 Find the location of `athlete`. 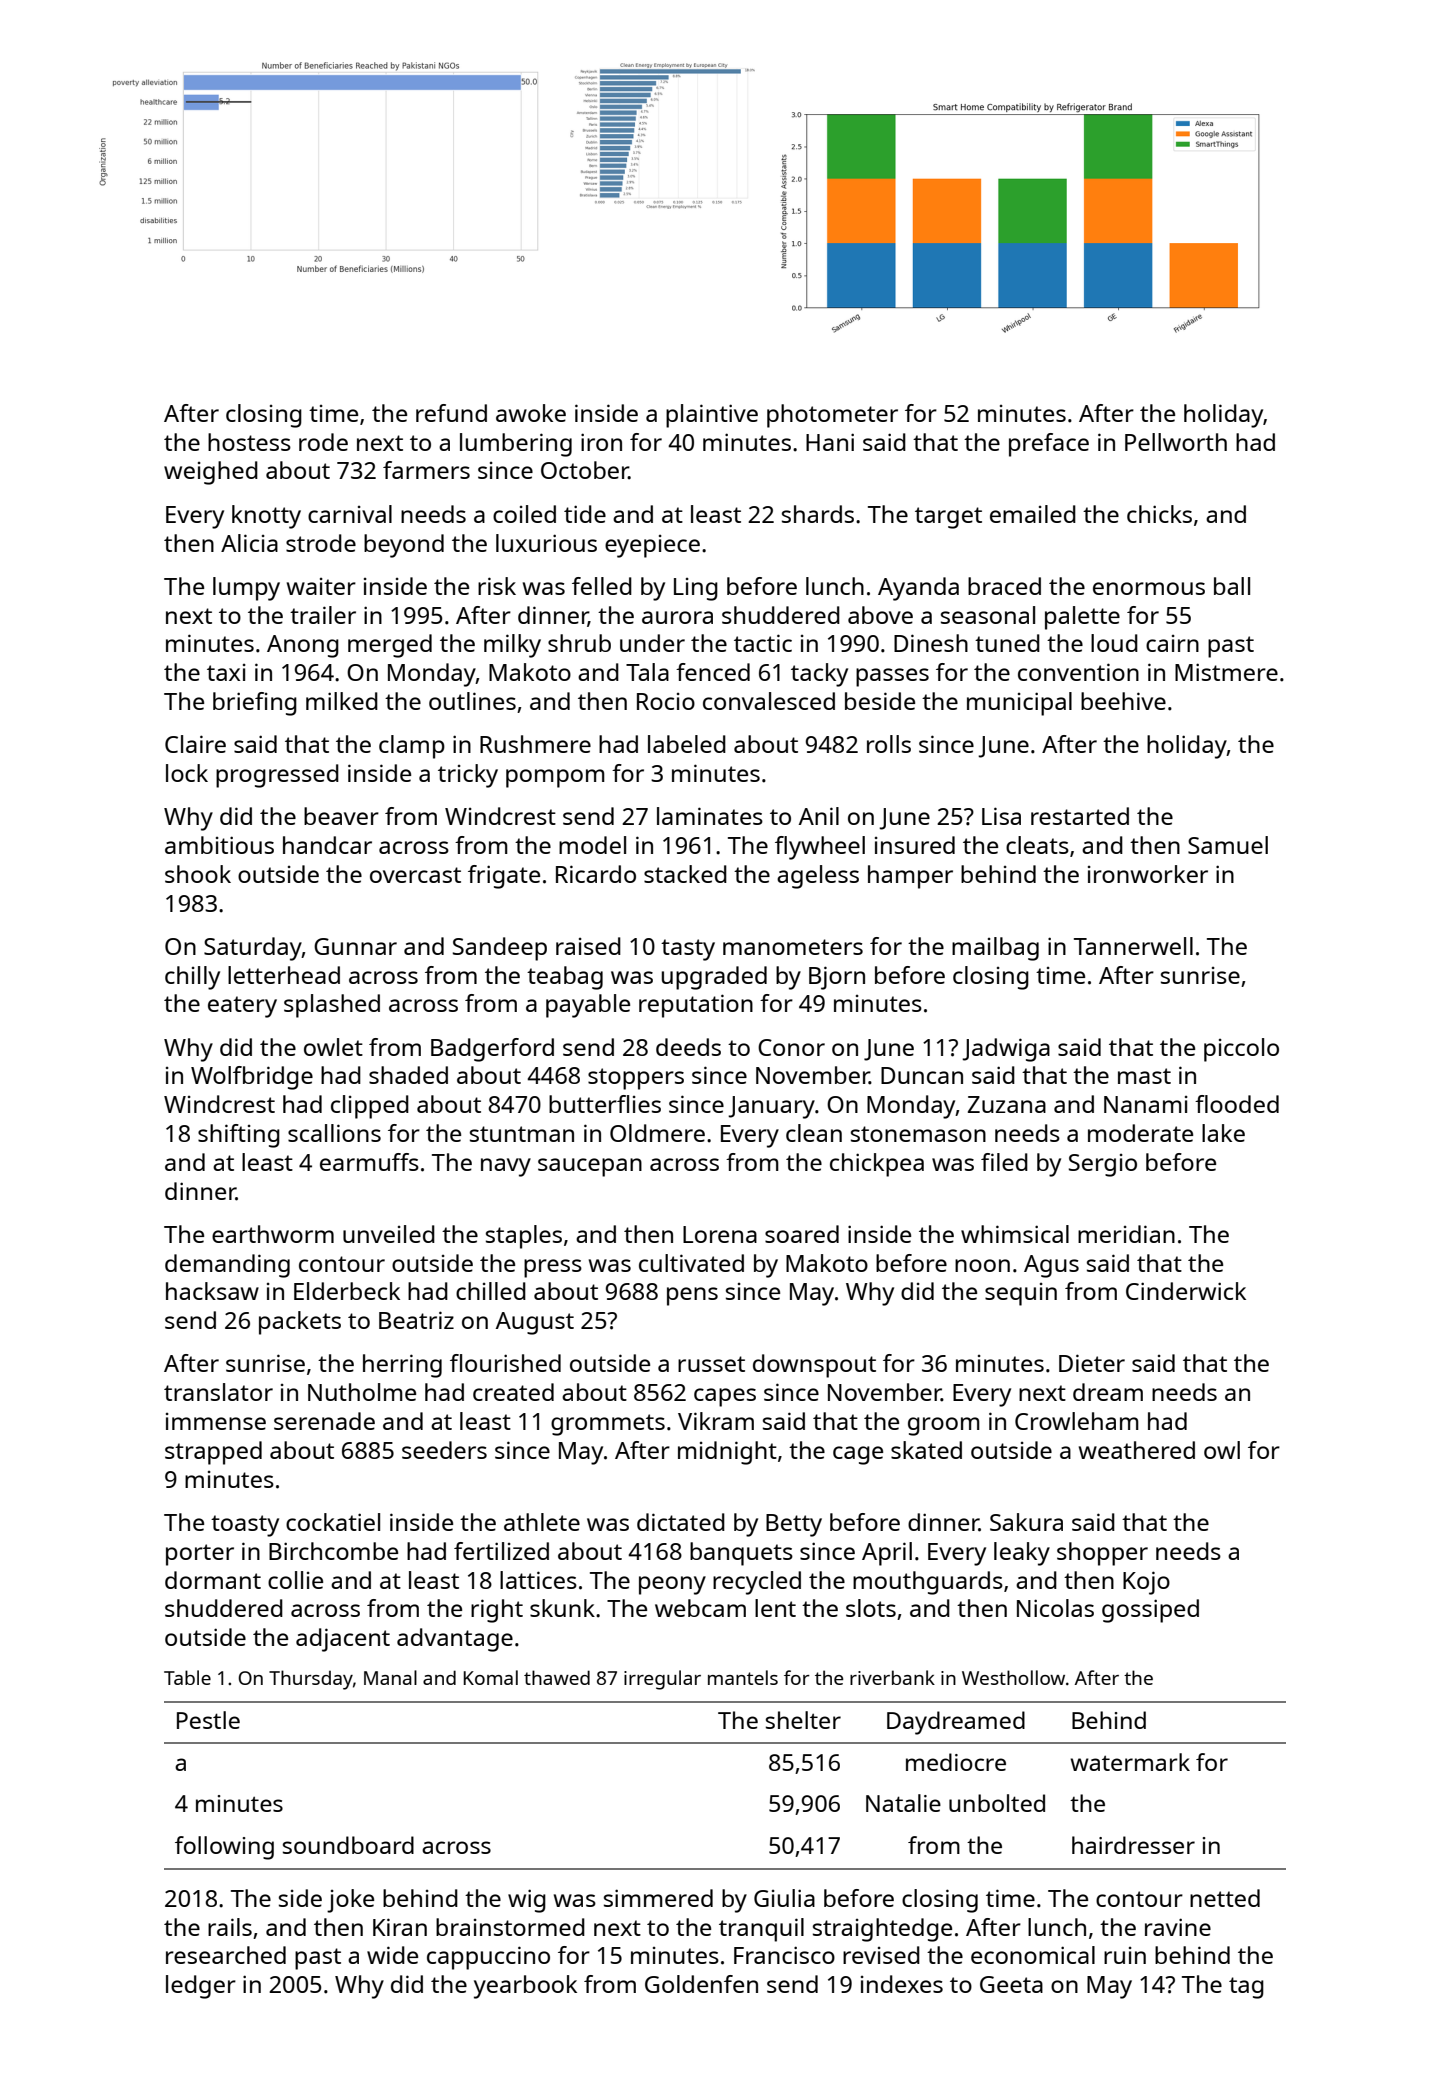

athlete is located at coordinates (542, 1522).
